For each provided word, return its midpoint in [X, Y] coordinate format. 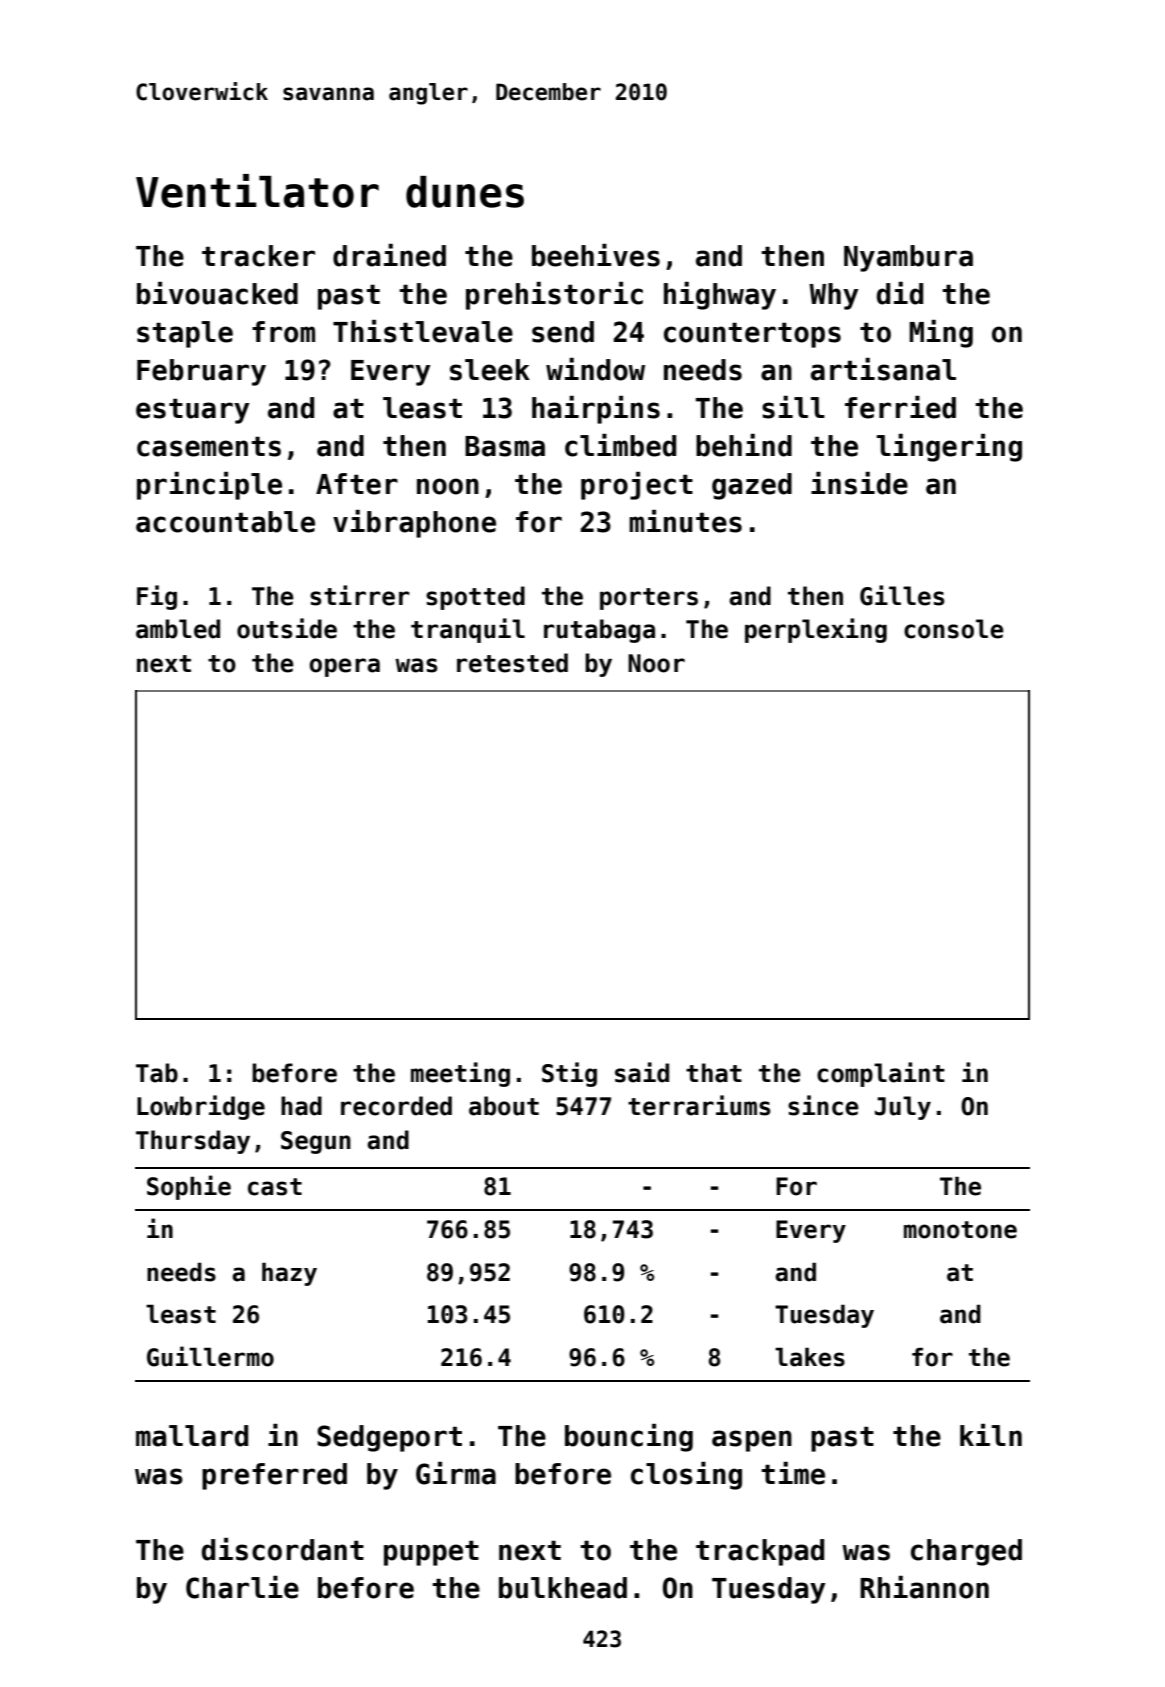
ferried [900, 407]
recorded [396, 1106]
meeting [460, 1074]
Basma [505, 446]
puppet [431, 1553]
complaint [881, 1074]
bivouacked [217, 293]
